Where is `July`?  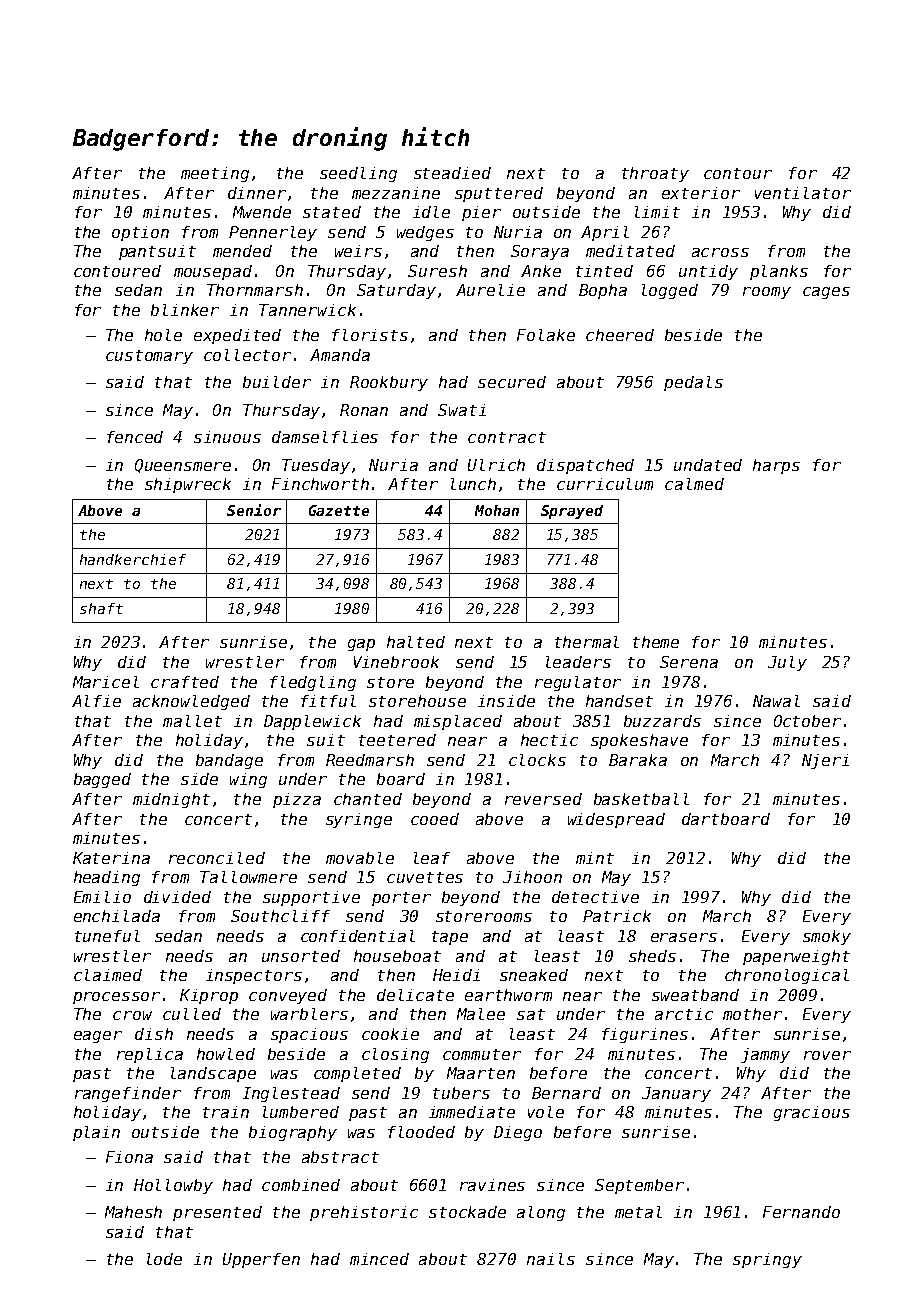 July is located at coordinates (787, 663).
